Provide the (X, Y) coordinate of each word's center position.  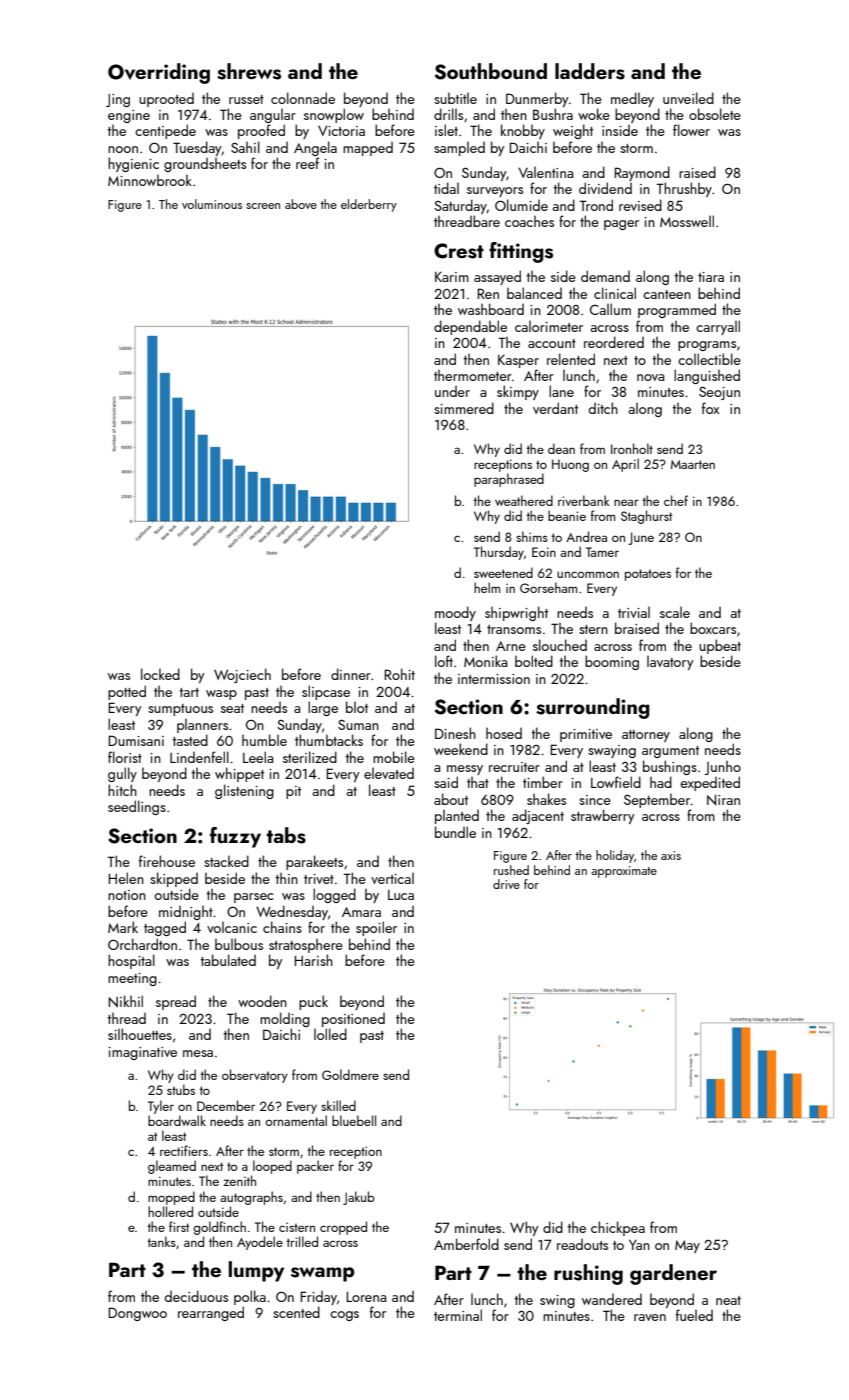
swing (557, 1301)
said (446, 782)
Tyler (161, 1107)
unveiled (688, 98)
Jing (118, 100)
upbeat (720, 646)
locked (160, 674)
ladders (590, 71)
